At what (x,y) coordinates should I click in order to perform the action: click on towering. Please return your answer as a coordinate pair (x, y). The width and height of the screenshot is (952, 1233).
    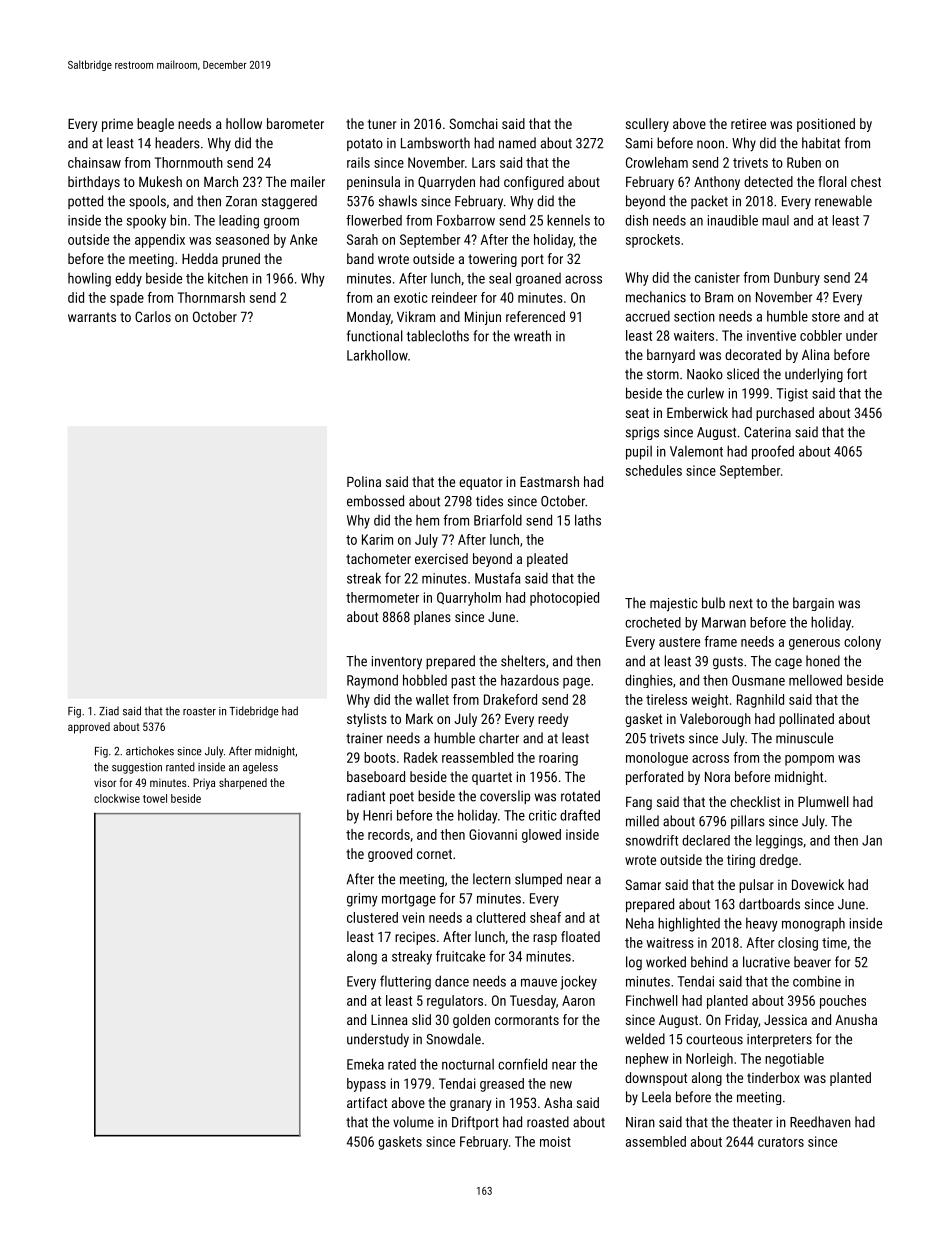
    Looking at the image, I should click on (492, 260).
